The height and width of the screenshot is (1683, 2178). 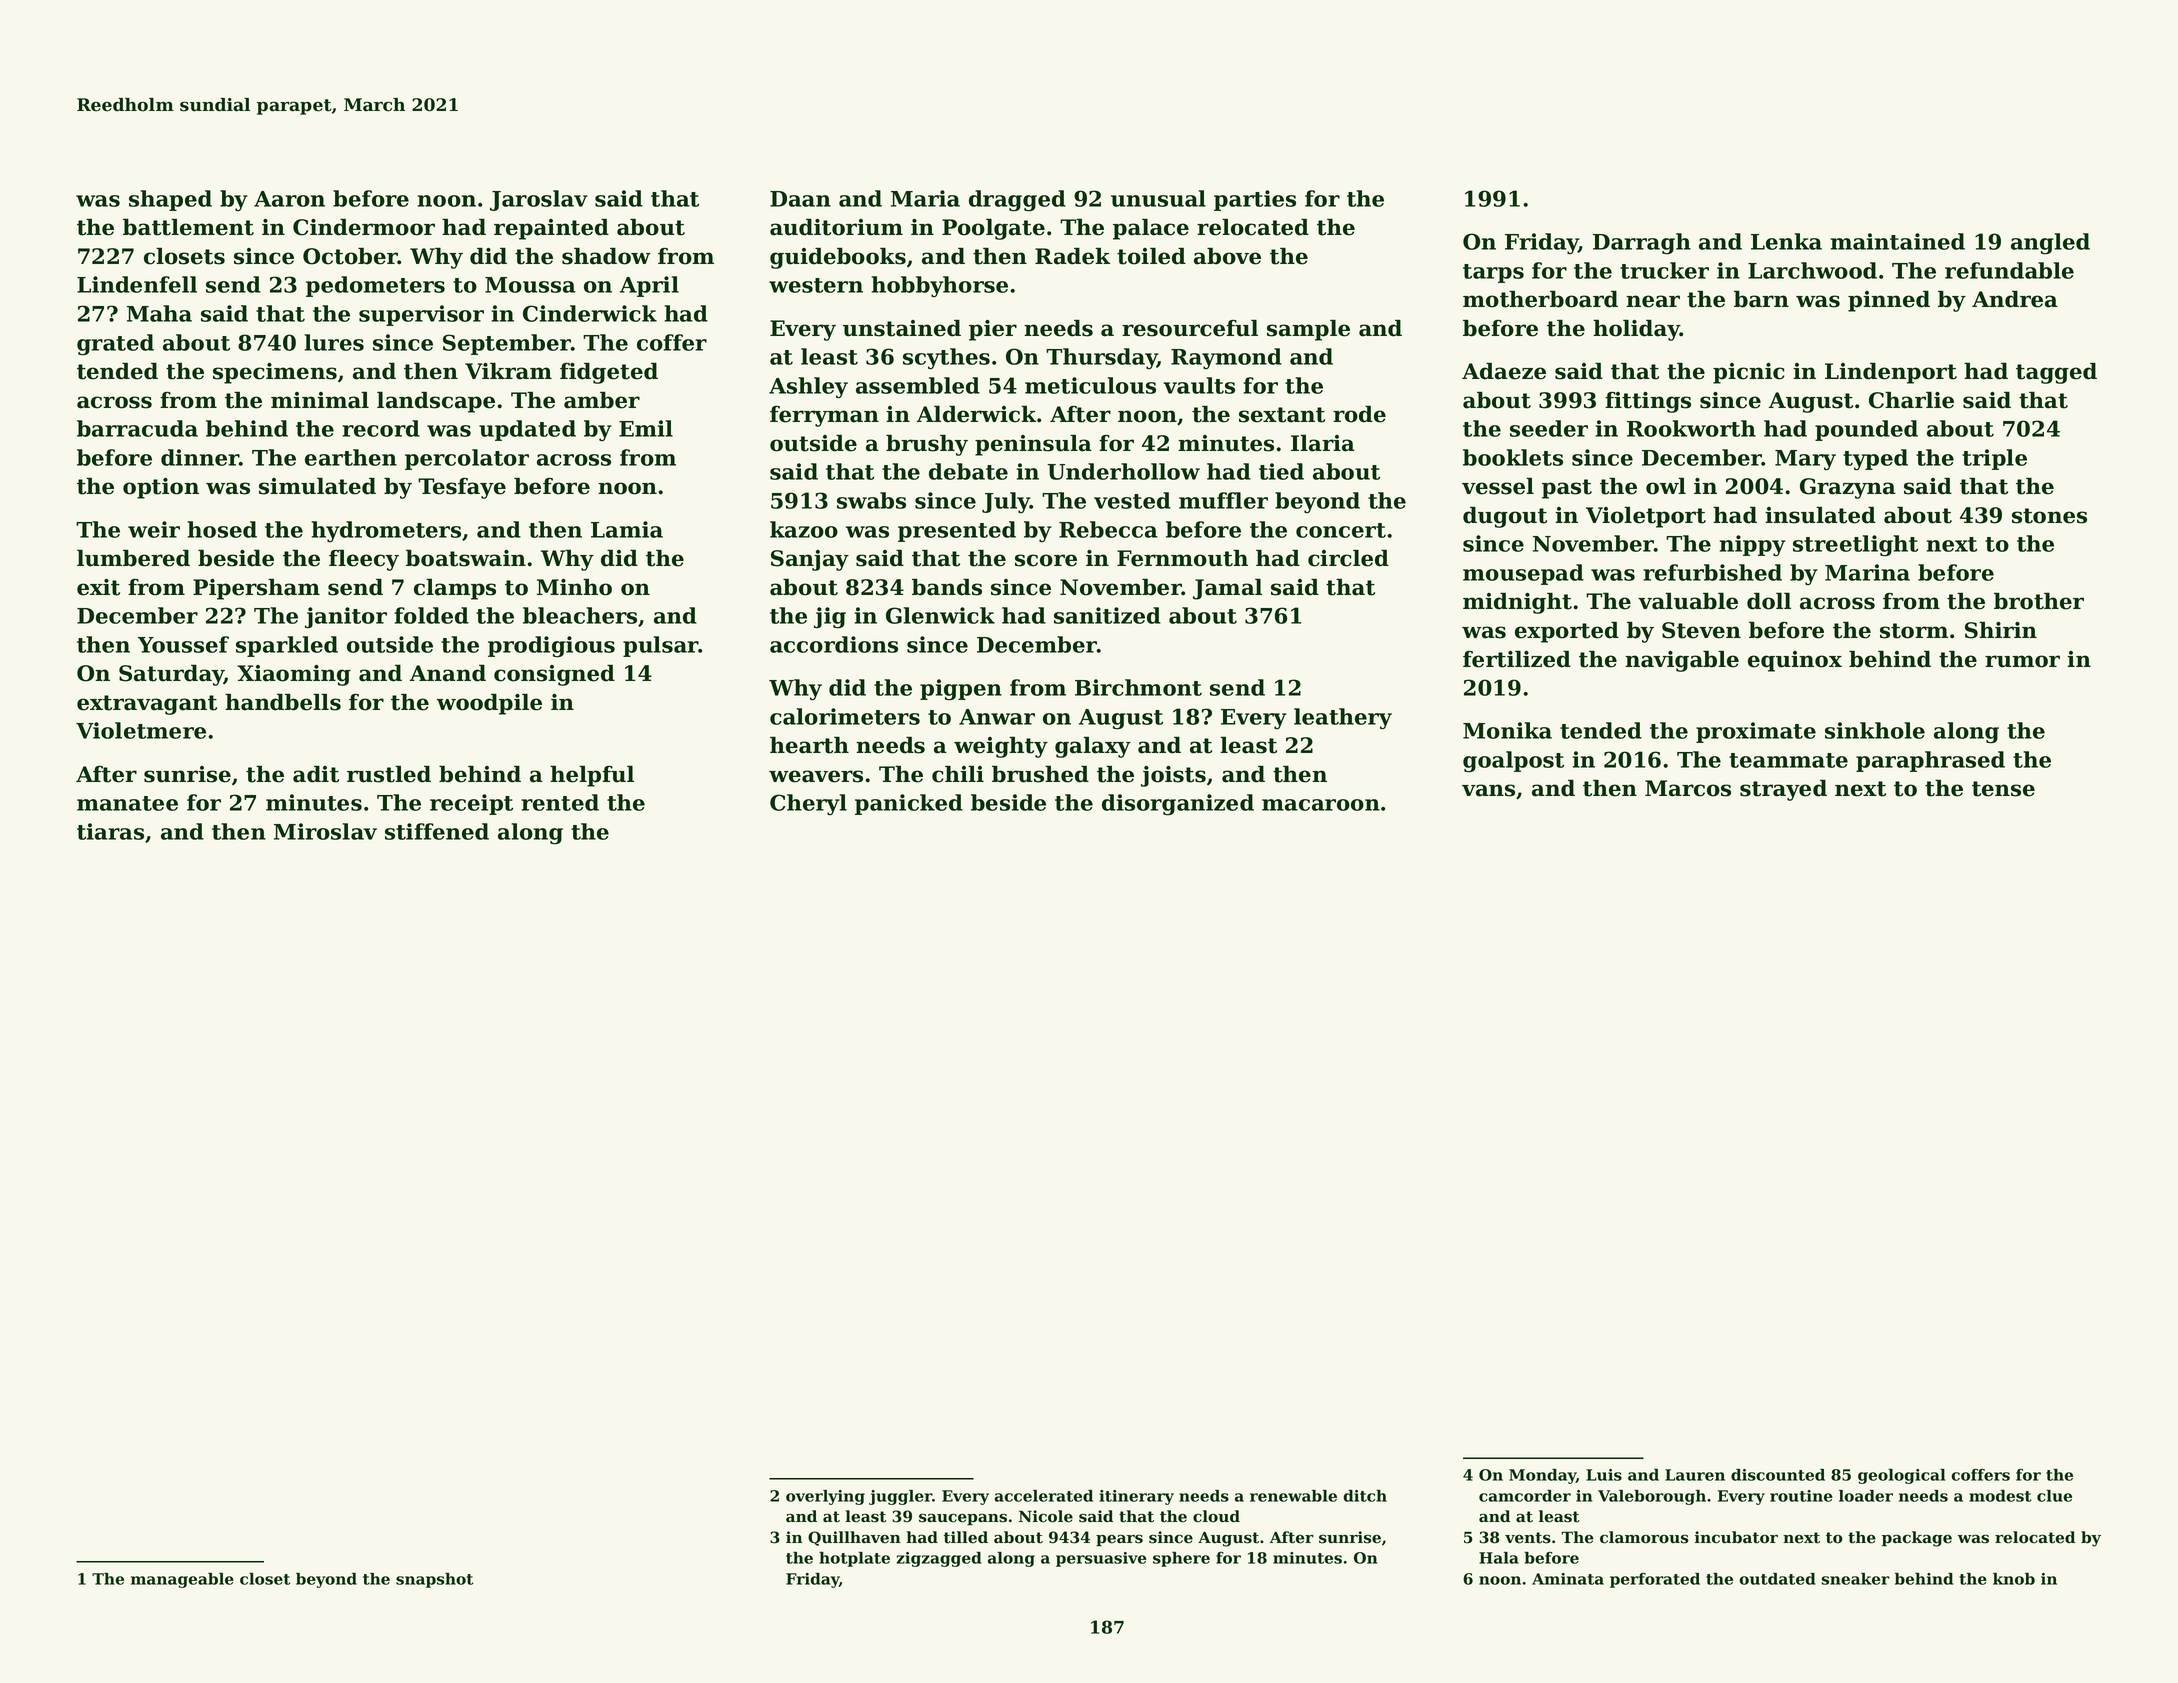 I want to click on manageable, so click(x=182, y=1580).
